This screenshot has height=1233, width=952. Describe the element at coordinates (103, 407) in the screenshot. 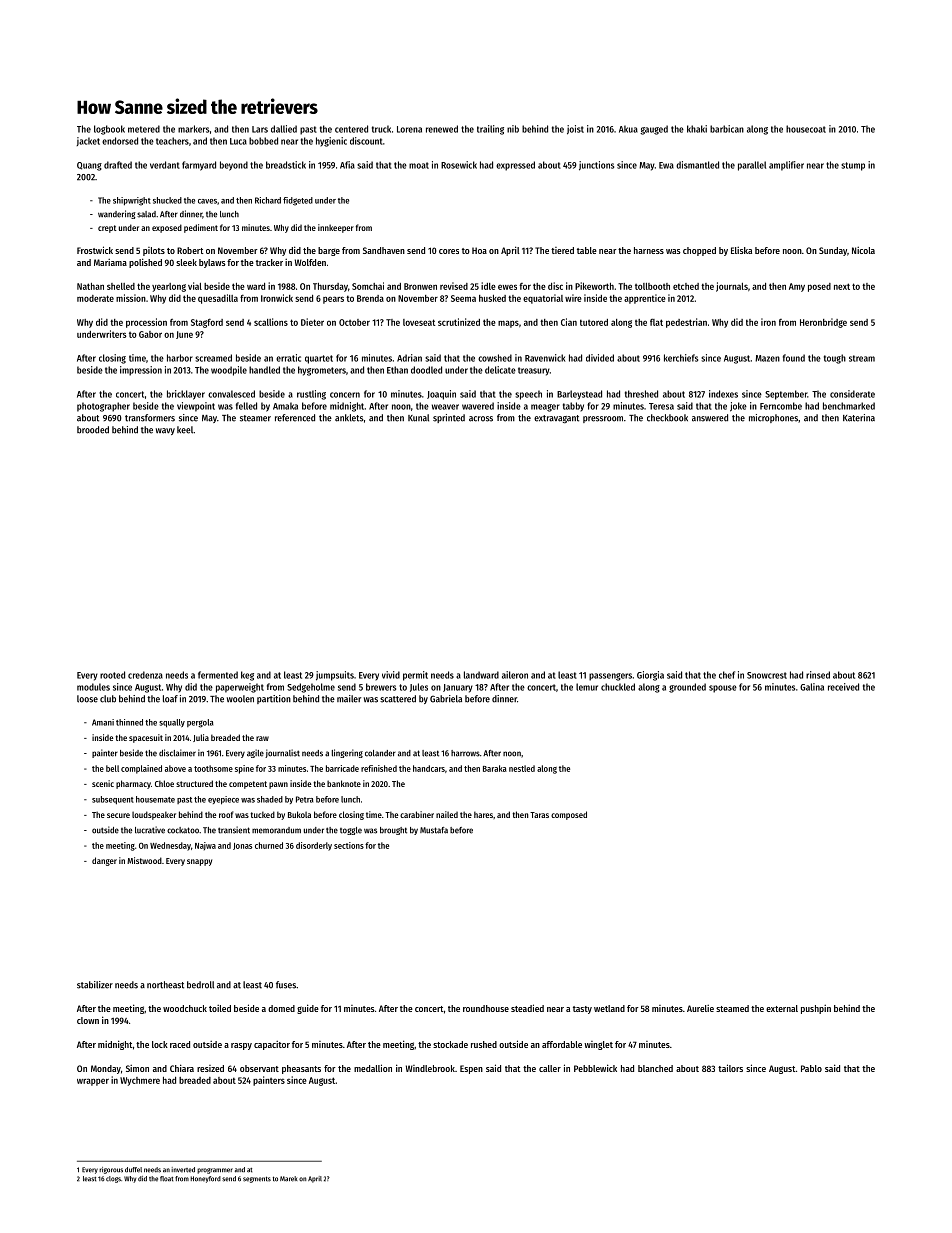

I see `photographer` at that location.
